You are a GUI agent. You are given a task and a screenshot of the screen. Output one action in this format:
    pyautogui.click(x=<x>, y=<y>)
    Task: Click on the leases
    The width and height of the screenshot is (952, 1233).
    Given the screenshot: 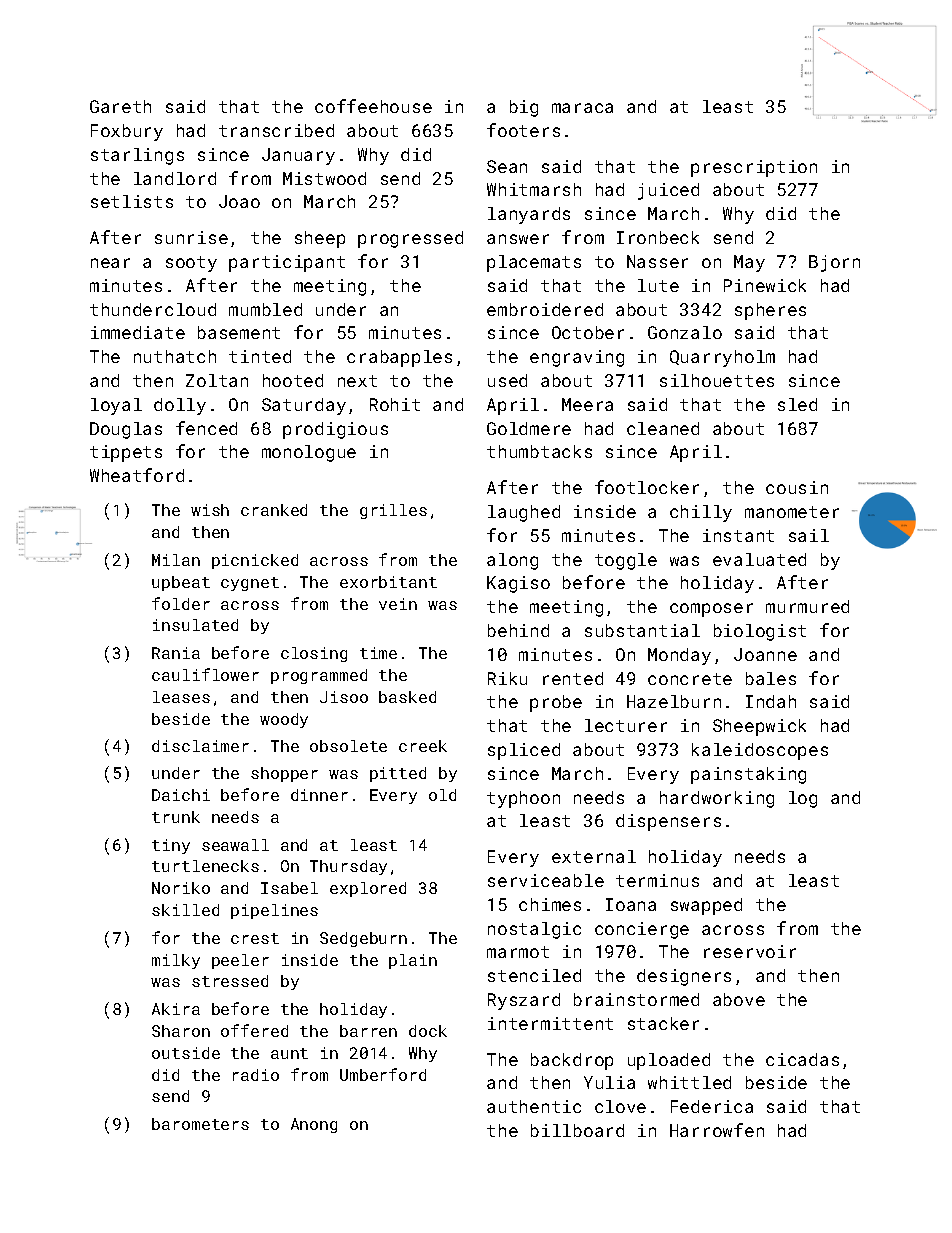 What is the action you would take?
    pyautogui.click(x=181, y=697)
